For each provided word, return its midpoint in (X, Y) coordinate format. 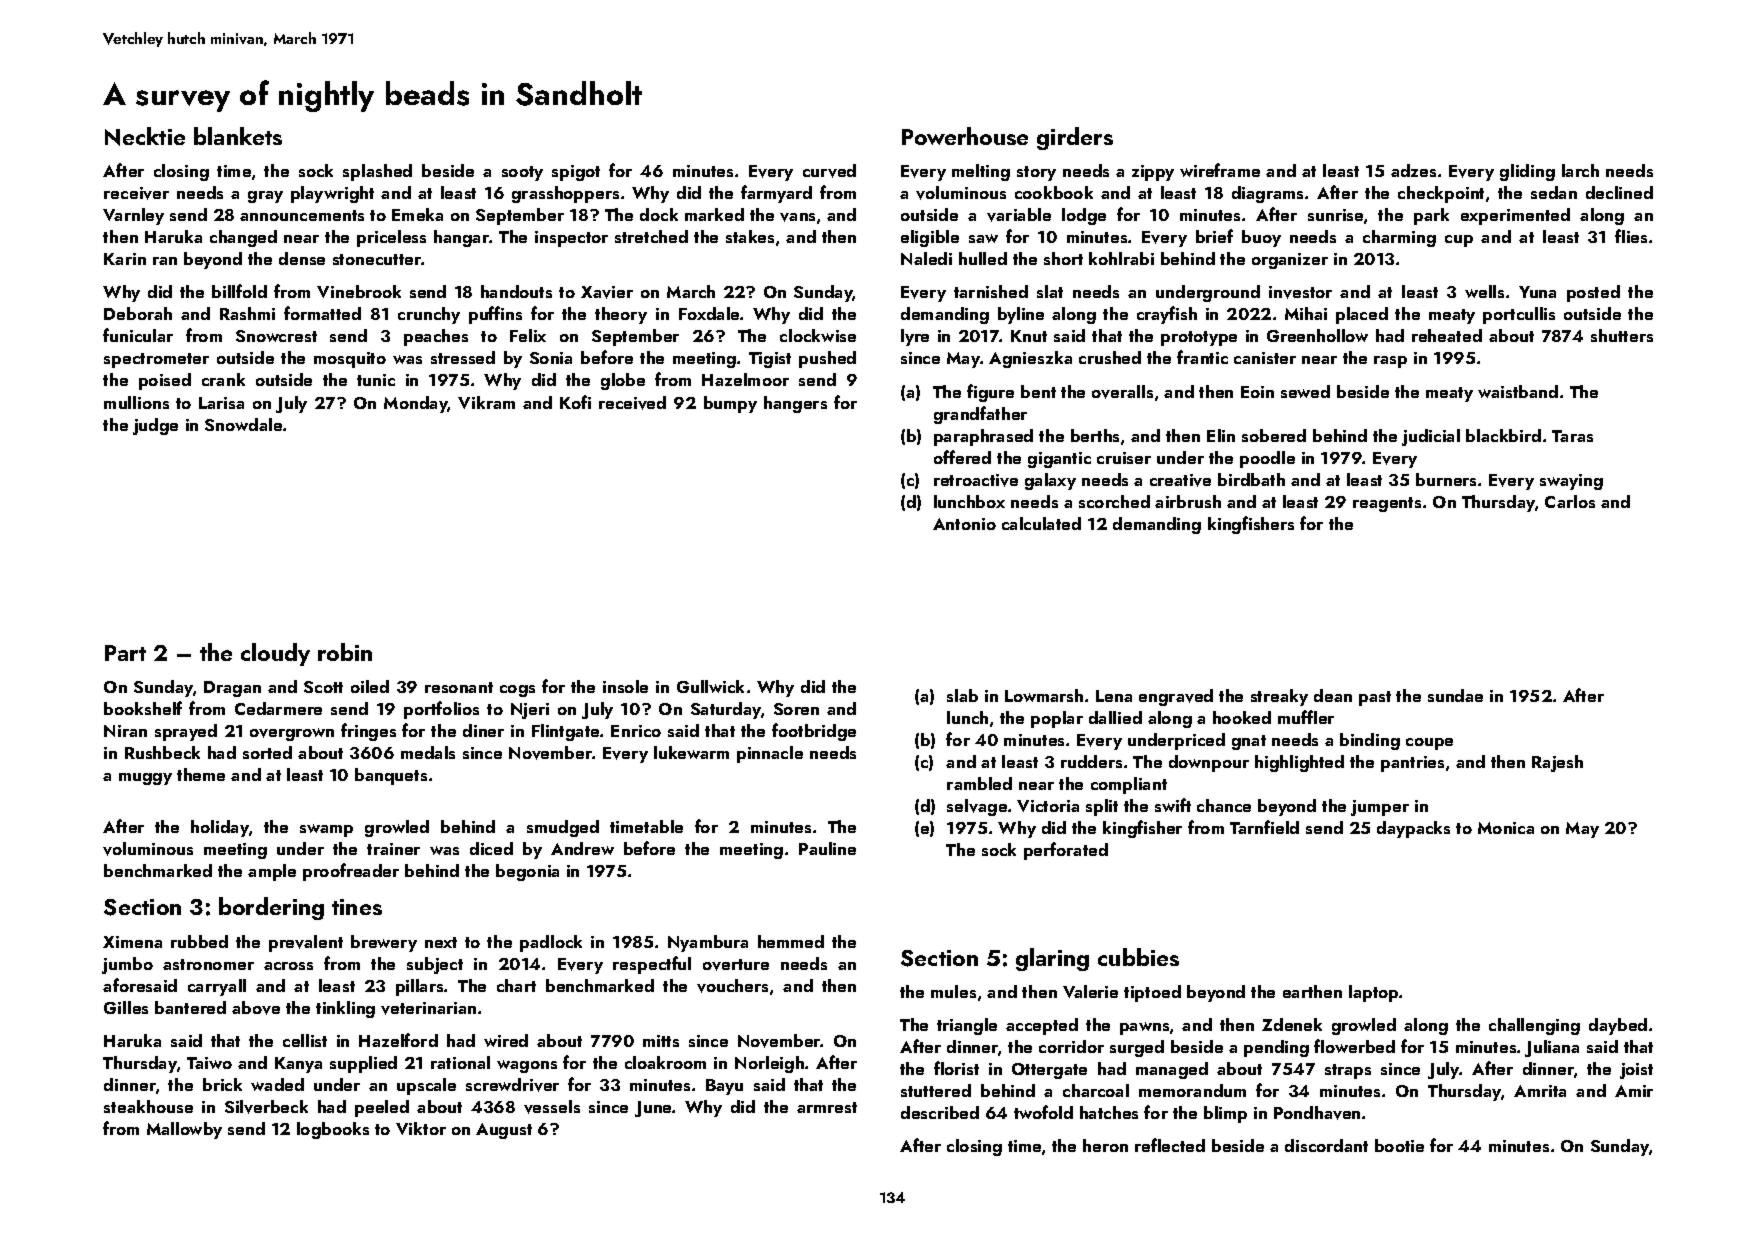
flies (1631, 236)
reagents (1387, 504)
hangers (795, 404)
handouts (516, 291)
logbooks (333, 1130)
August (504, 1131)
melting (981, 172)
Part (125, 653)
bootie (1399, 1145)
